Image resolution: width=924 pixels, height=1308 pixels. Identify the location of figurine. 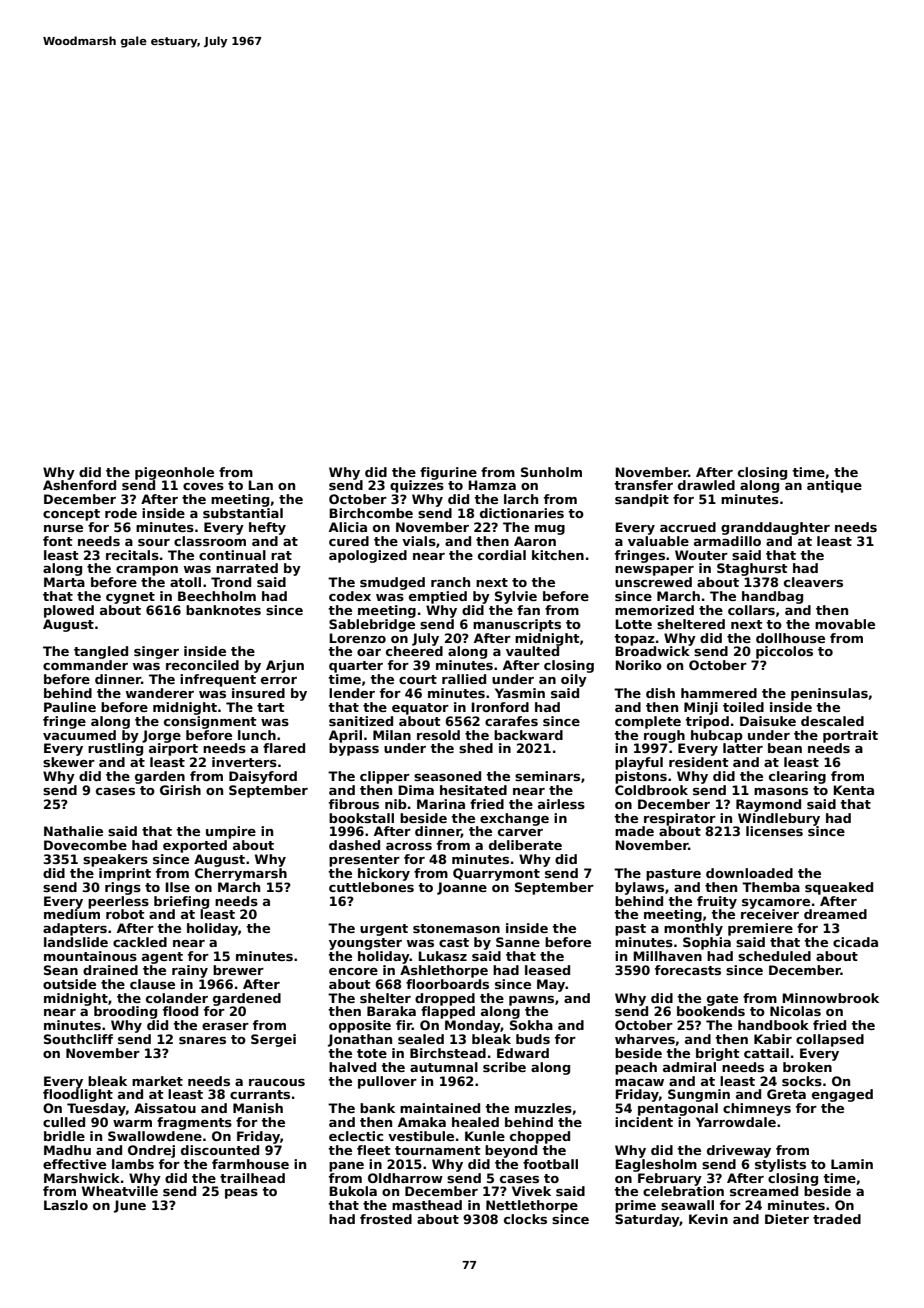
(448, 473).
